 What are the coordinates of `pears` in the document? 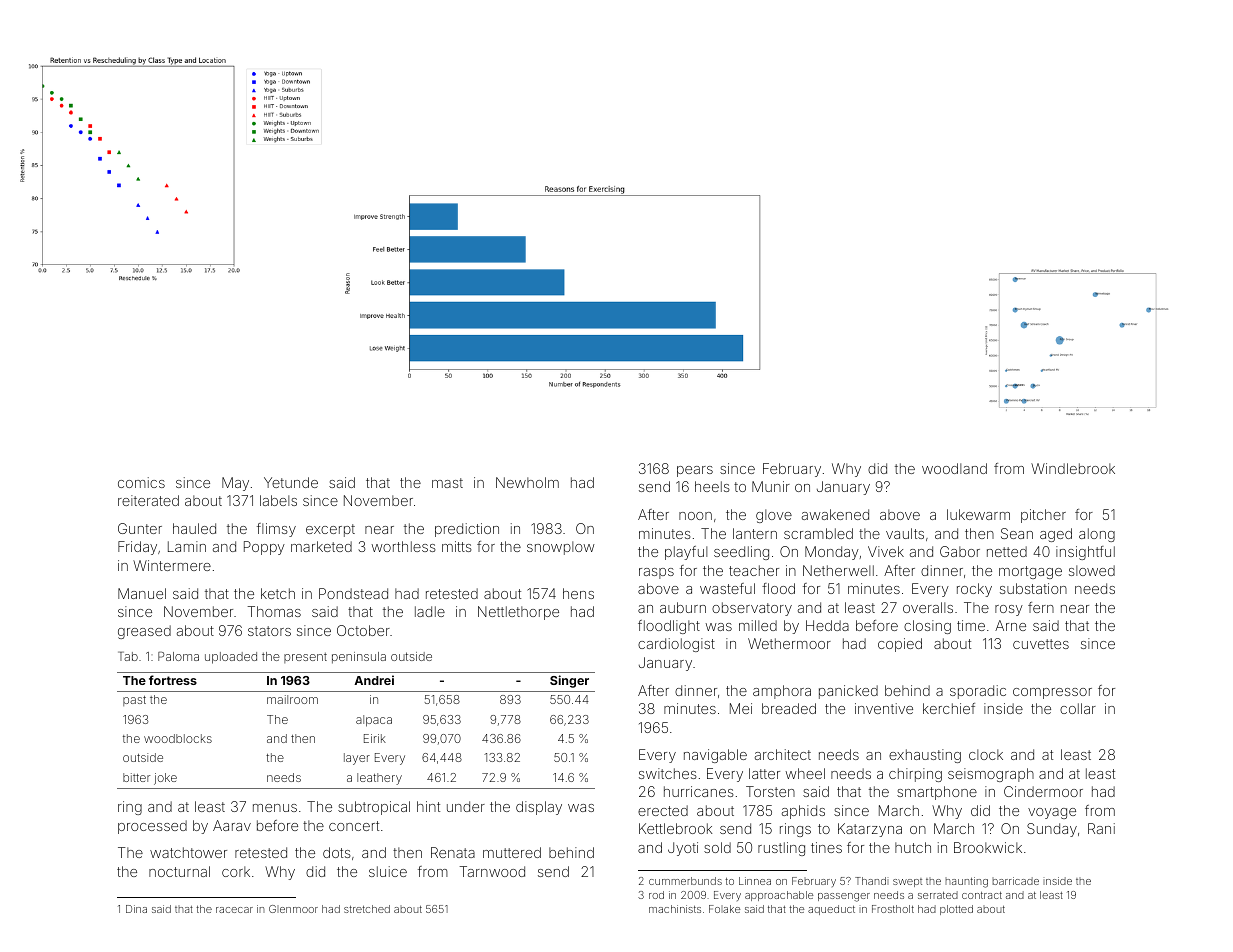 It's located at (695, 471).
